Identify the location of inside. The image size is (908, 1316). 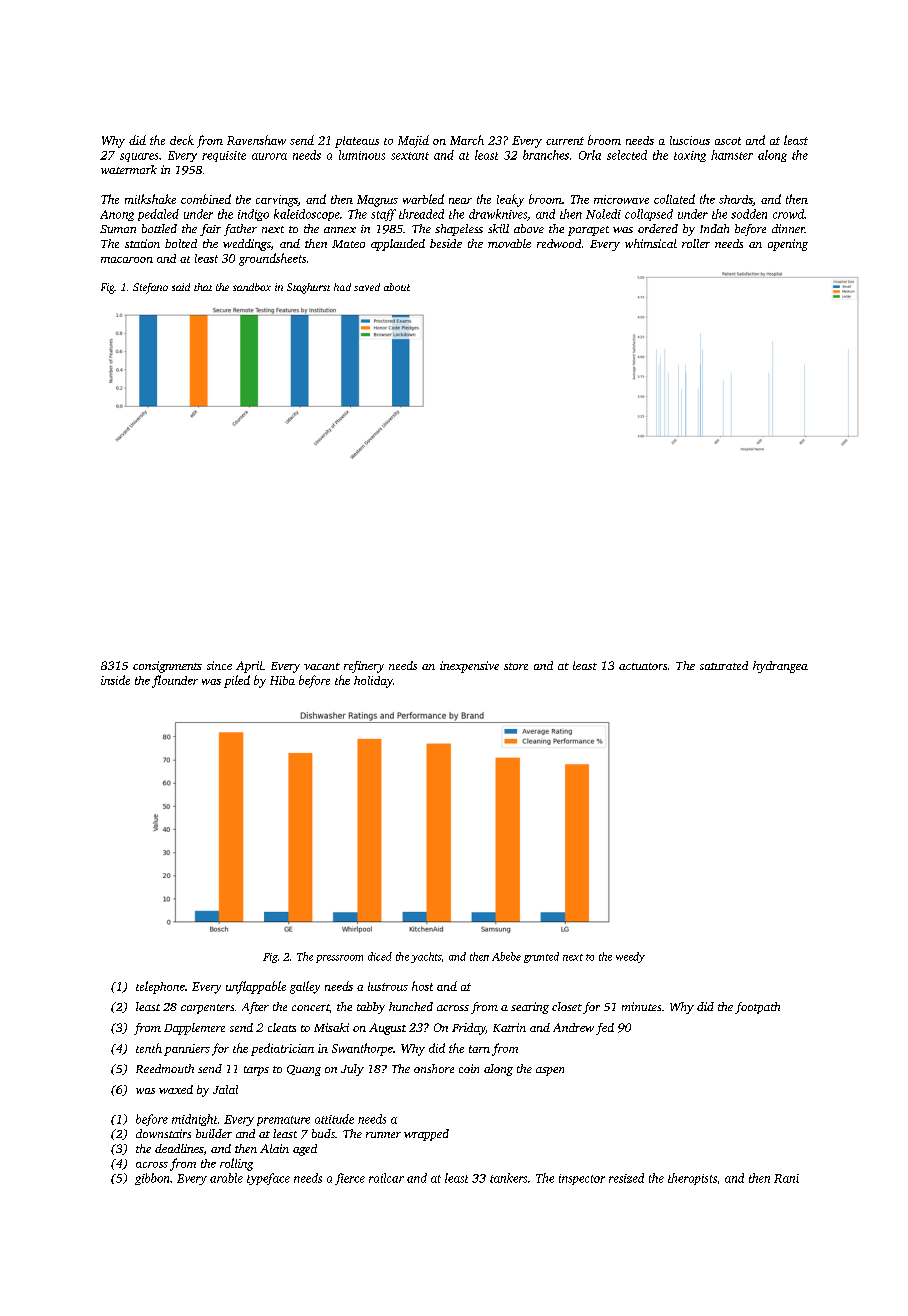
(115, 680).
